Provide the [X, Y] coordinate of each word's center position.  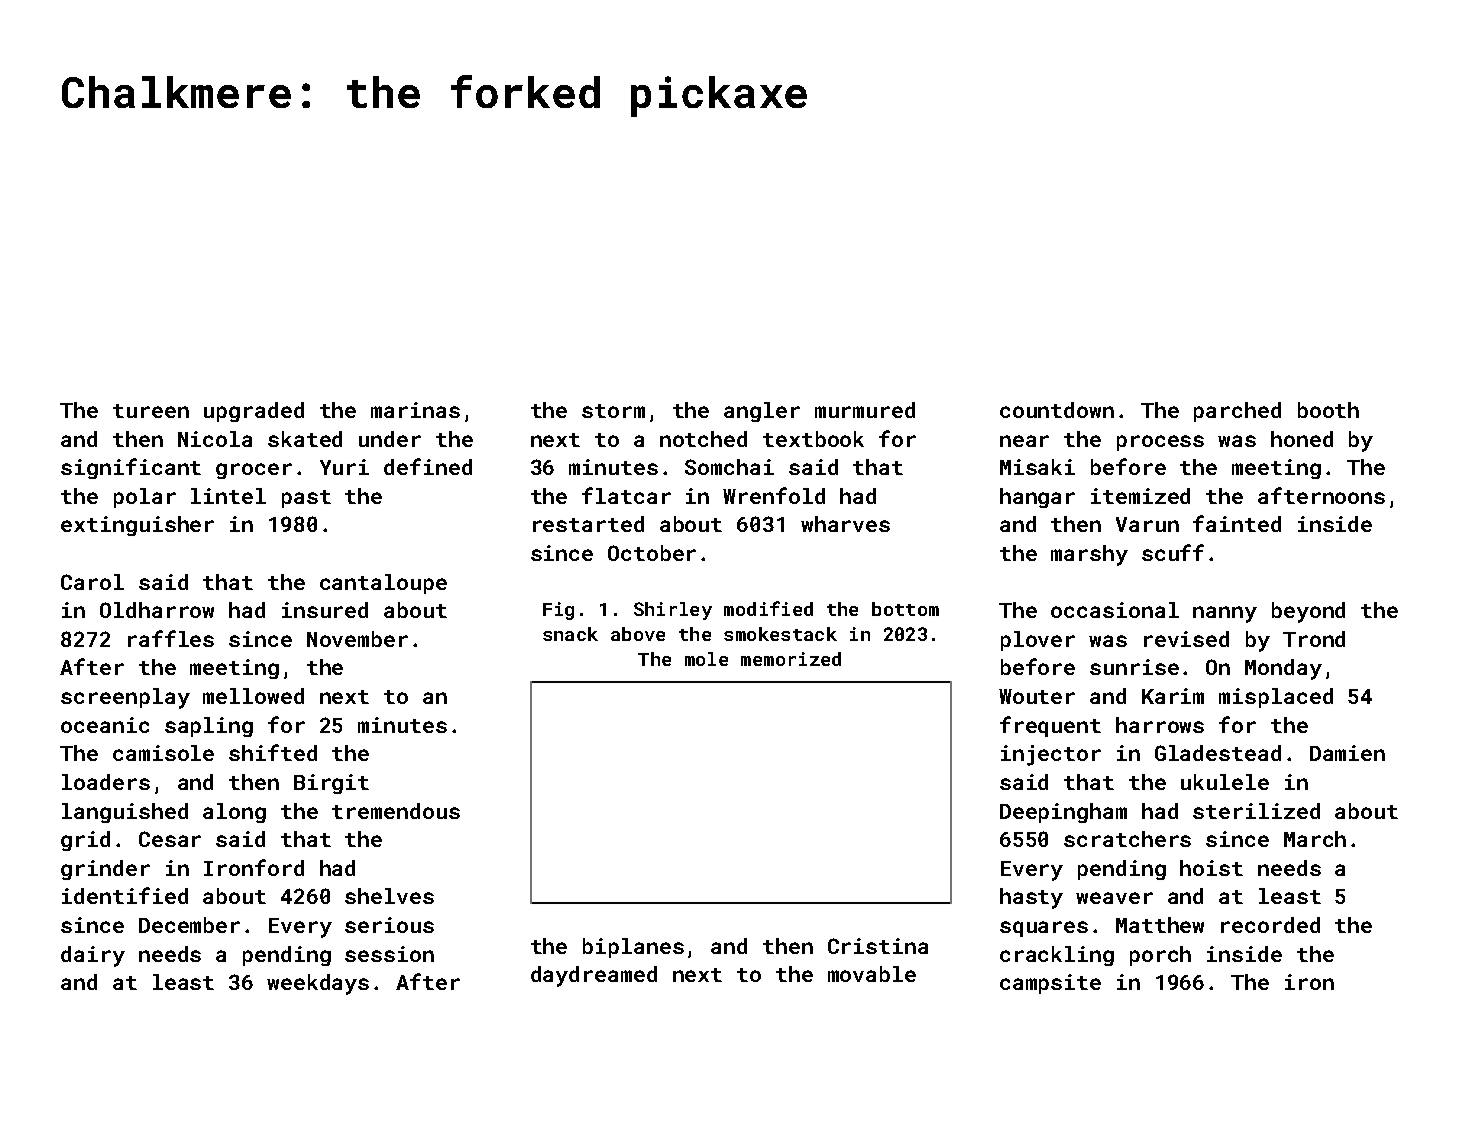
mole [706, 659]
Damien [1347, 753]
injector [1051, 755]
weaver [1114, 898]
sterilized [1256, 811]
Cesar [170, 839]
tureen [151, 411]
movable [872, 974]
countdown [1057, 410]
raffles [171, 638]
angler [762, 412]
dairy [93, 956]
